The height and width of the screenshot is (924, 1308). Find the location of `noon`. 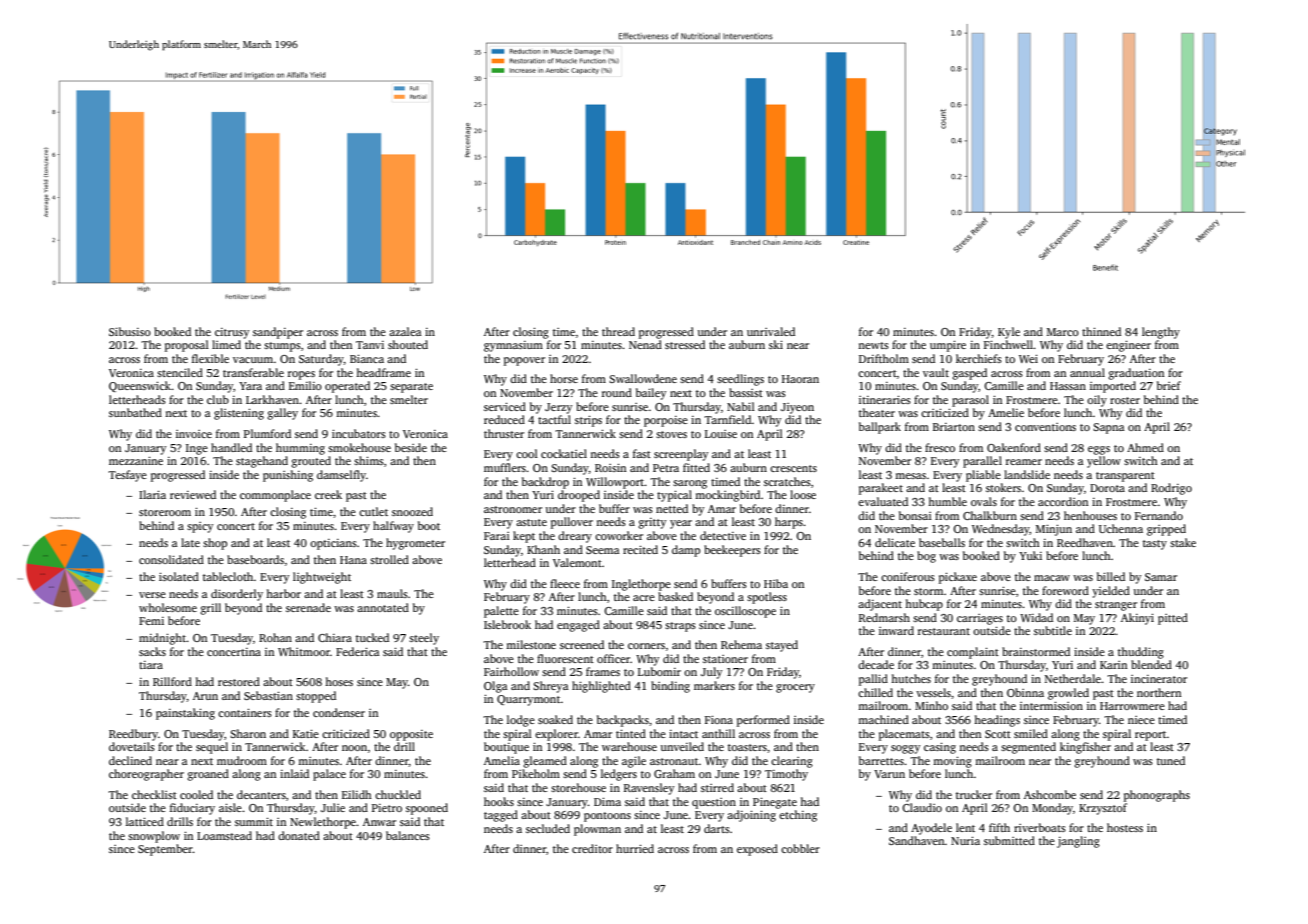

noon is located at coordinates (354, 748).
